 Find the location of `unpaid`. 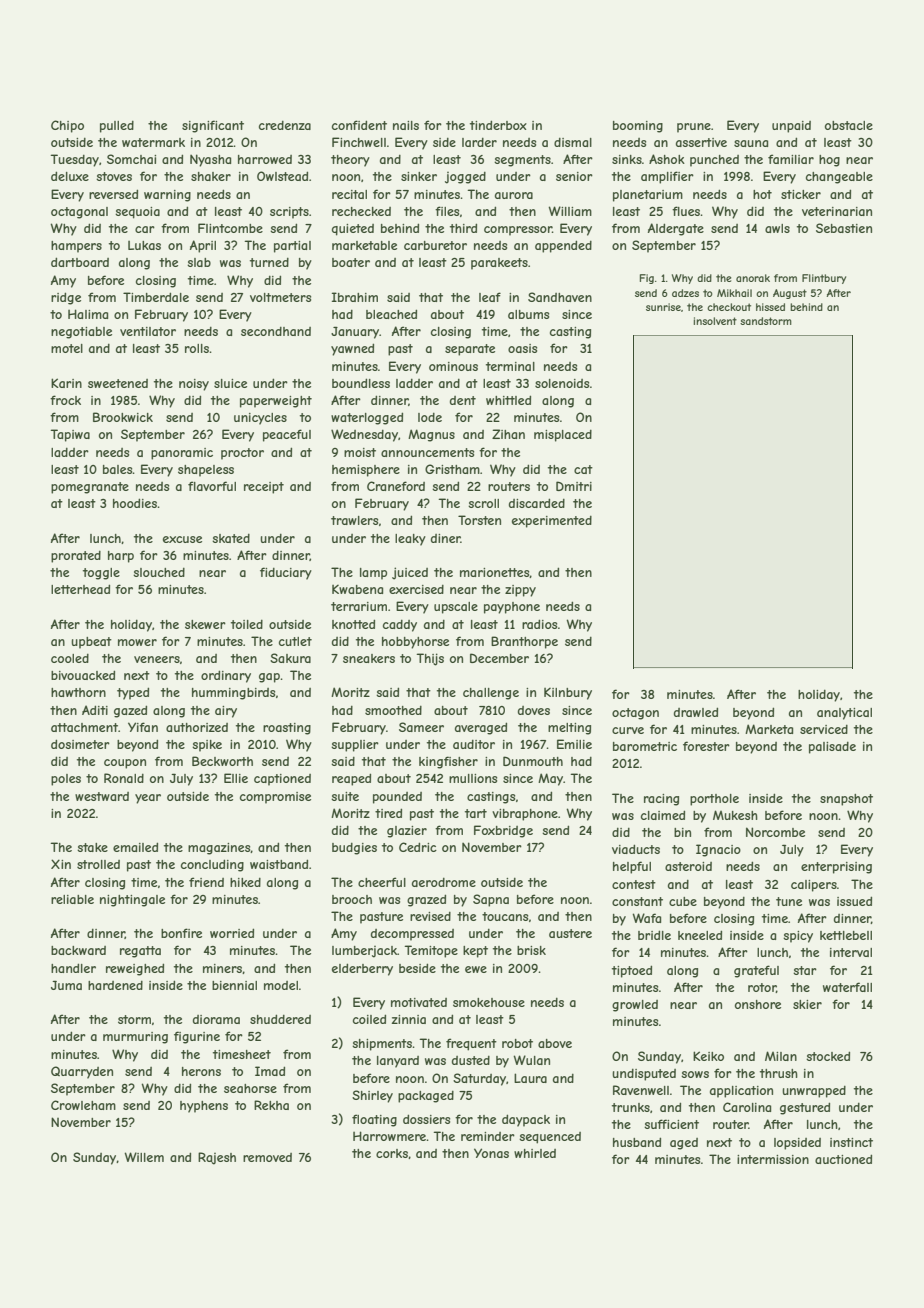

unpaid is located at coordinates (791, 127).
